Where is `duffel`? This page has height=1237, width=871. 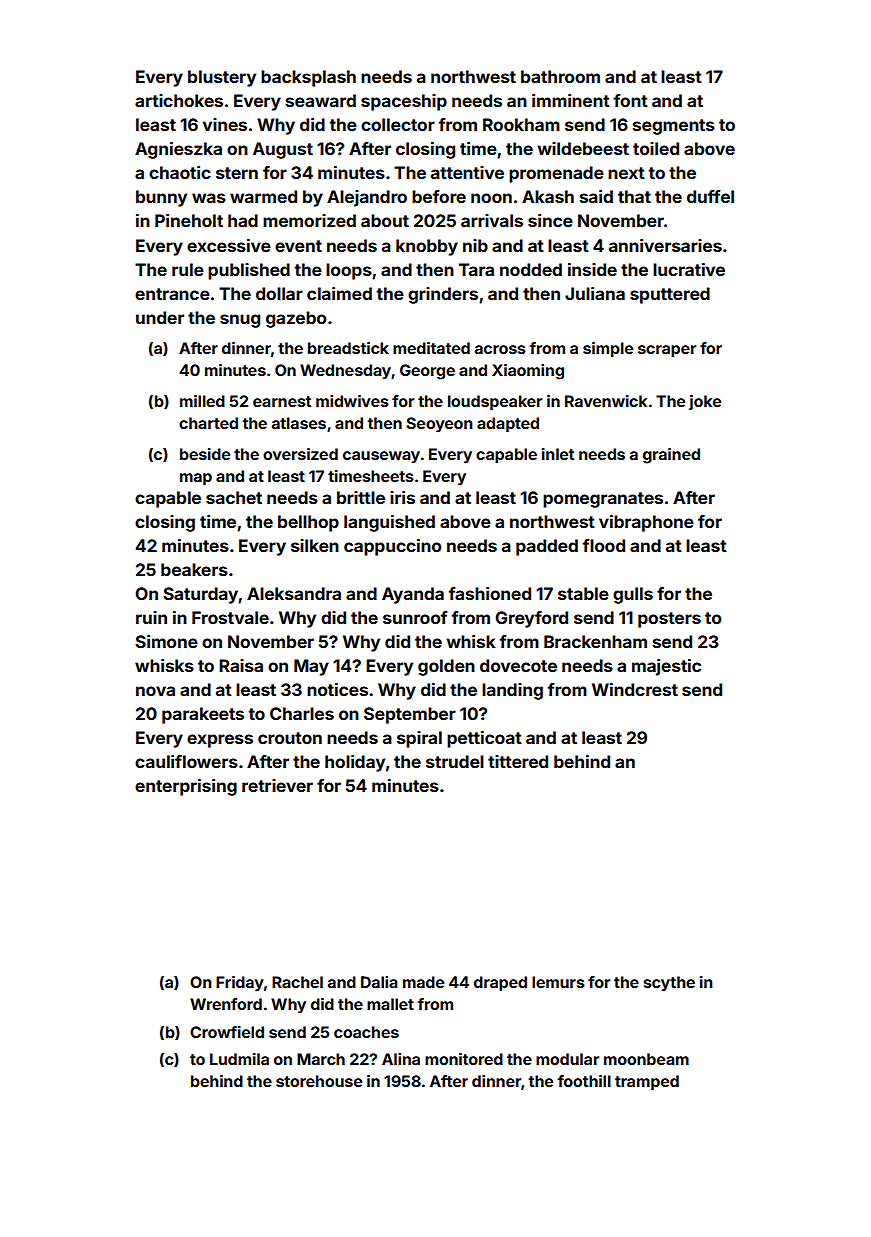
duffel is located at coordinates (710, 196).
